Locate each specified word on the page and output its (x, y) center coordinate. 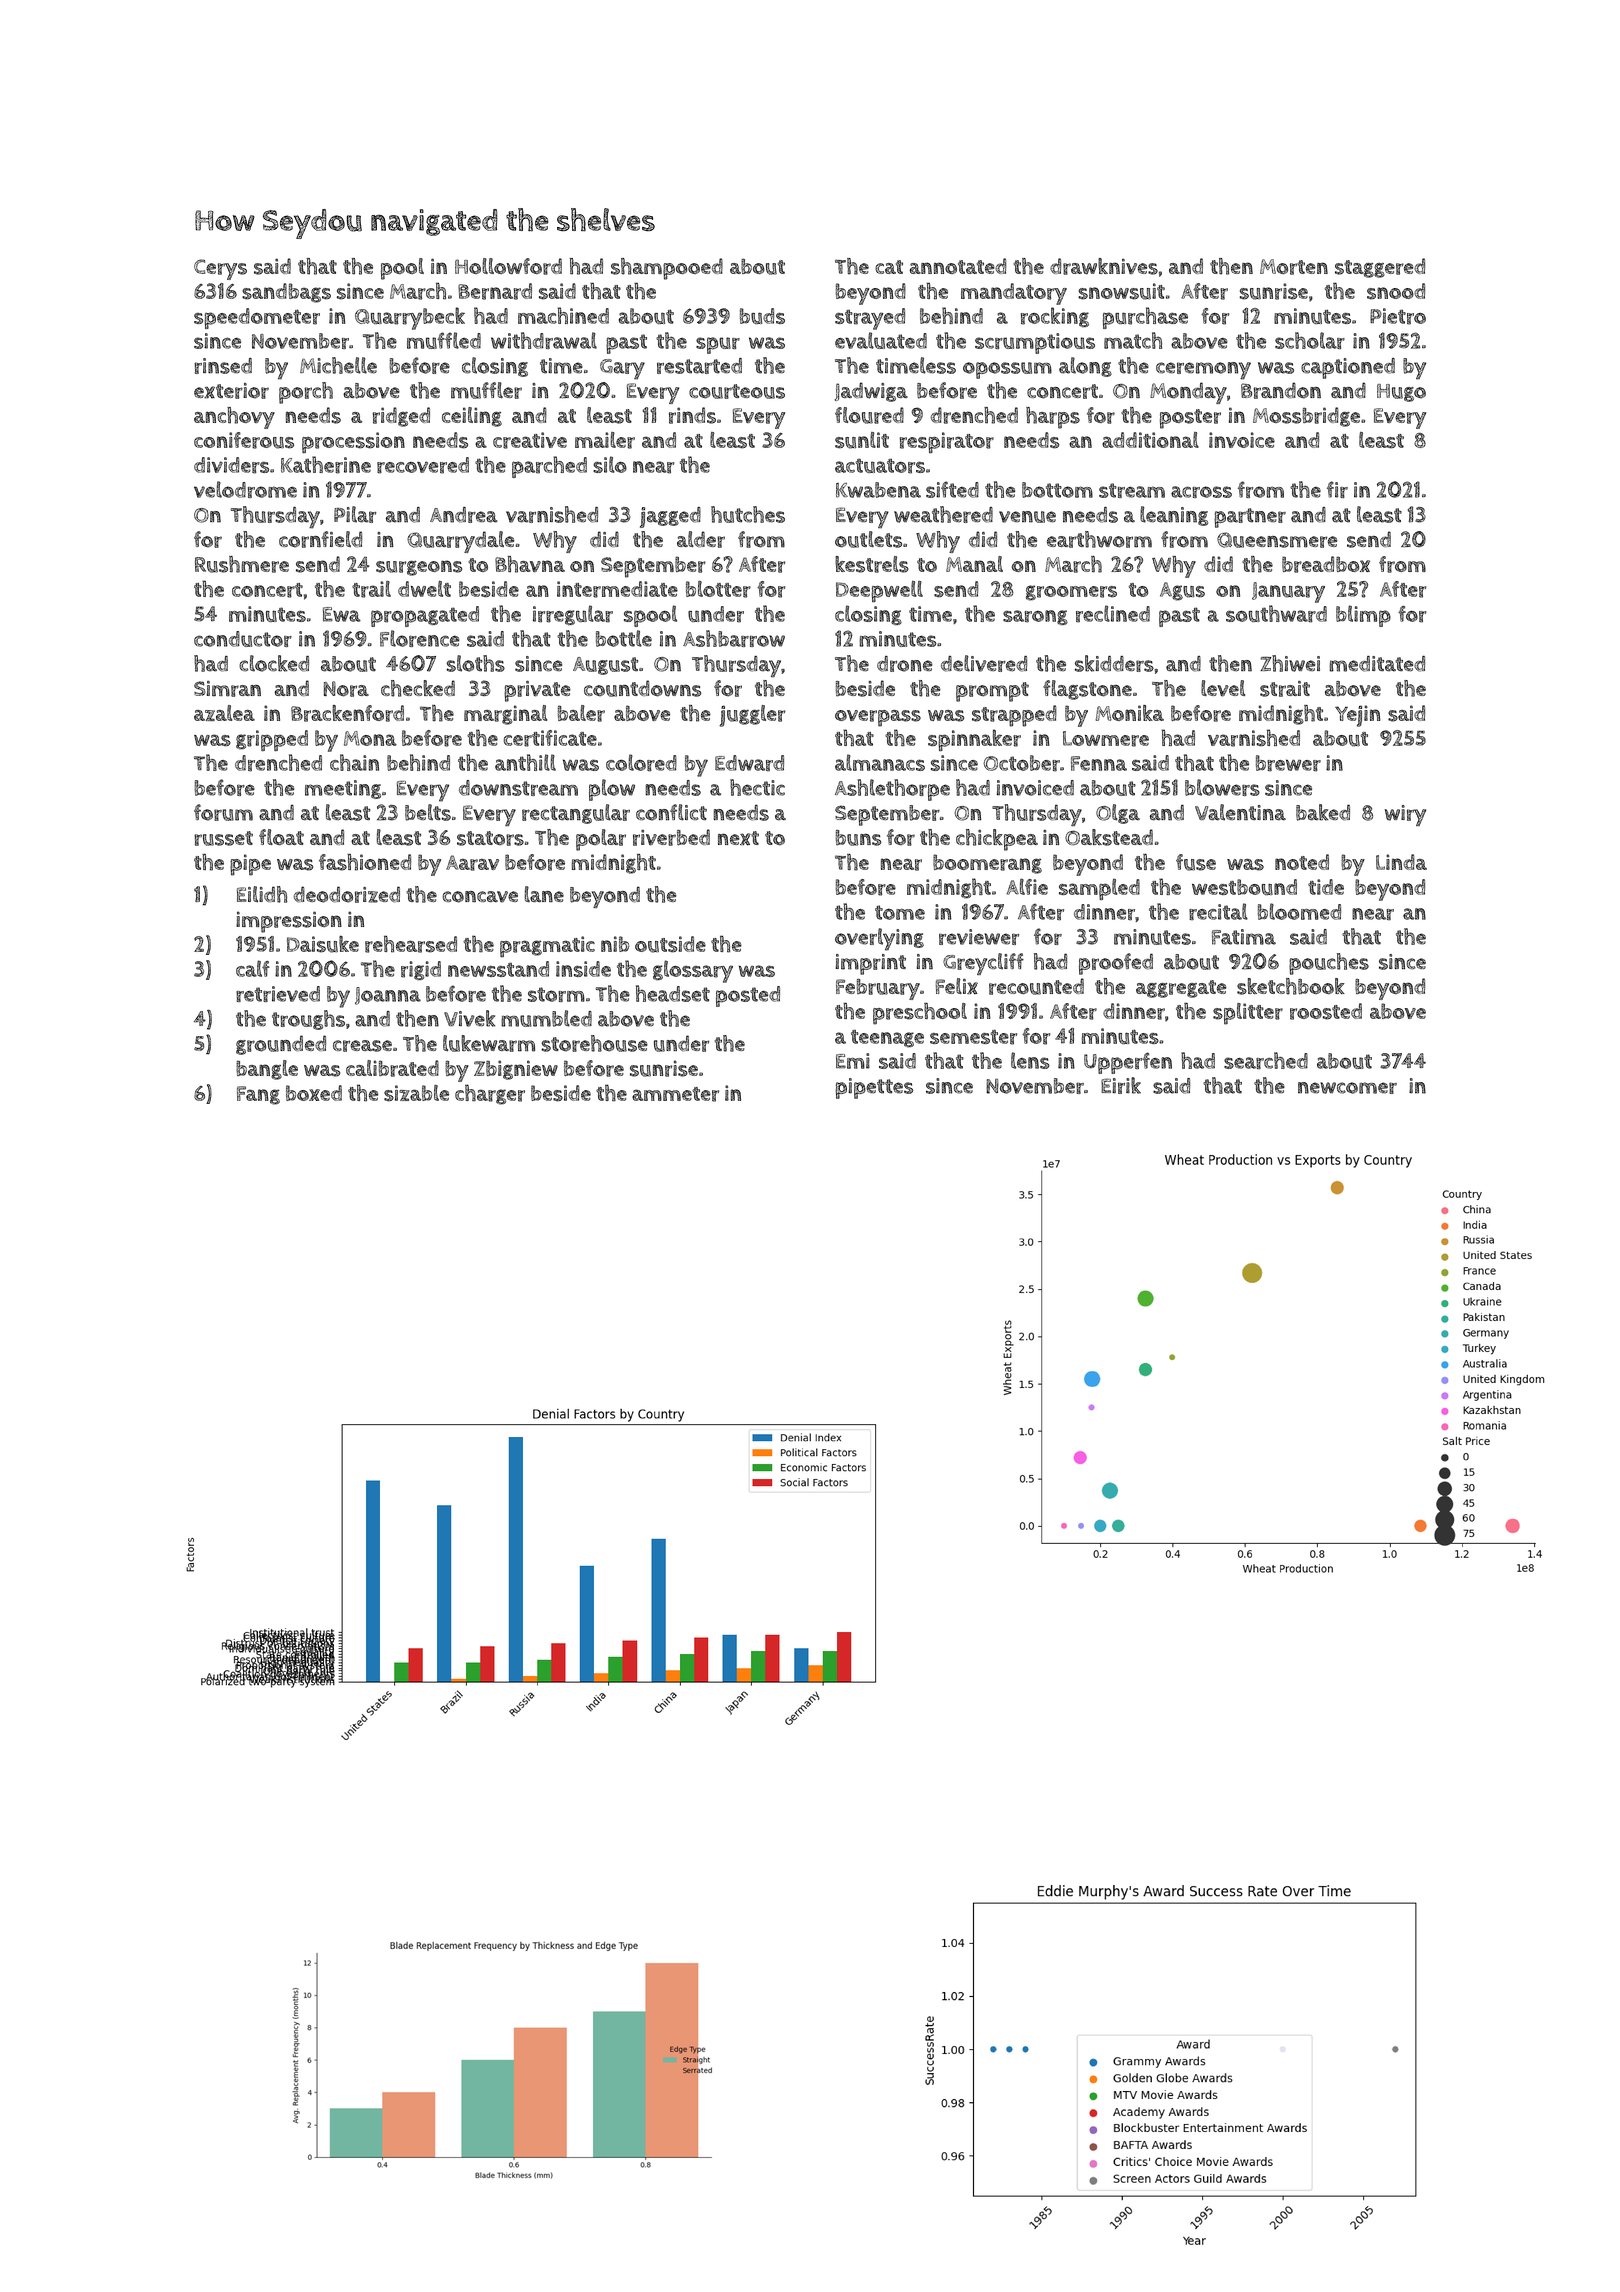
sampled (1099, 889)
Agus (1182, 591)
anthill (525, 762)
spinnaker (974, 740)
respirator (947, 443)
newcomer (1347, 1088)
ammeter (675, 1094)
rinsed (223, 366)
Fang (258, 1095)
